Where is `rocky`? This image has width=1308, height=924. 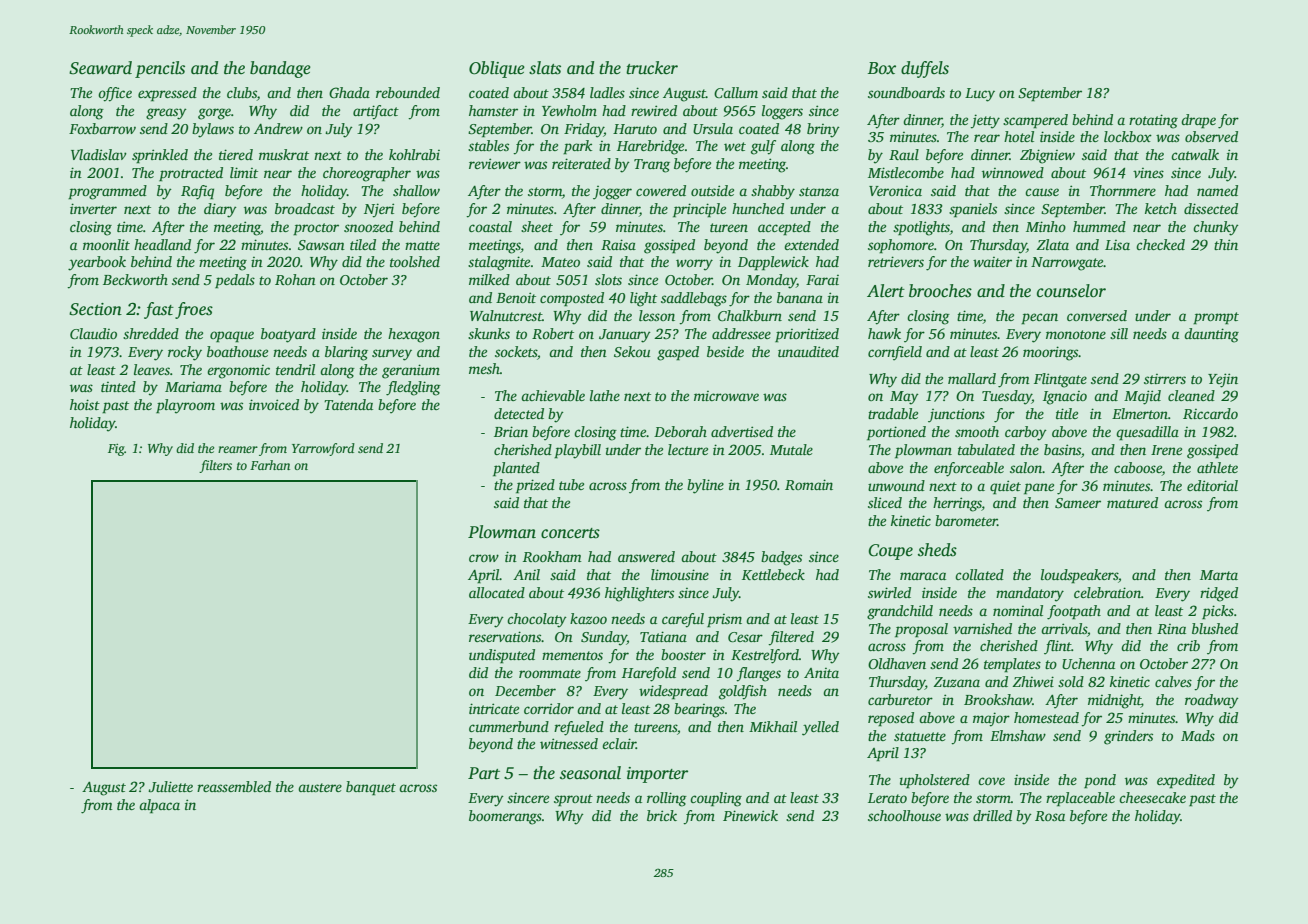
rocky is located at coordinates (185, 353).
